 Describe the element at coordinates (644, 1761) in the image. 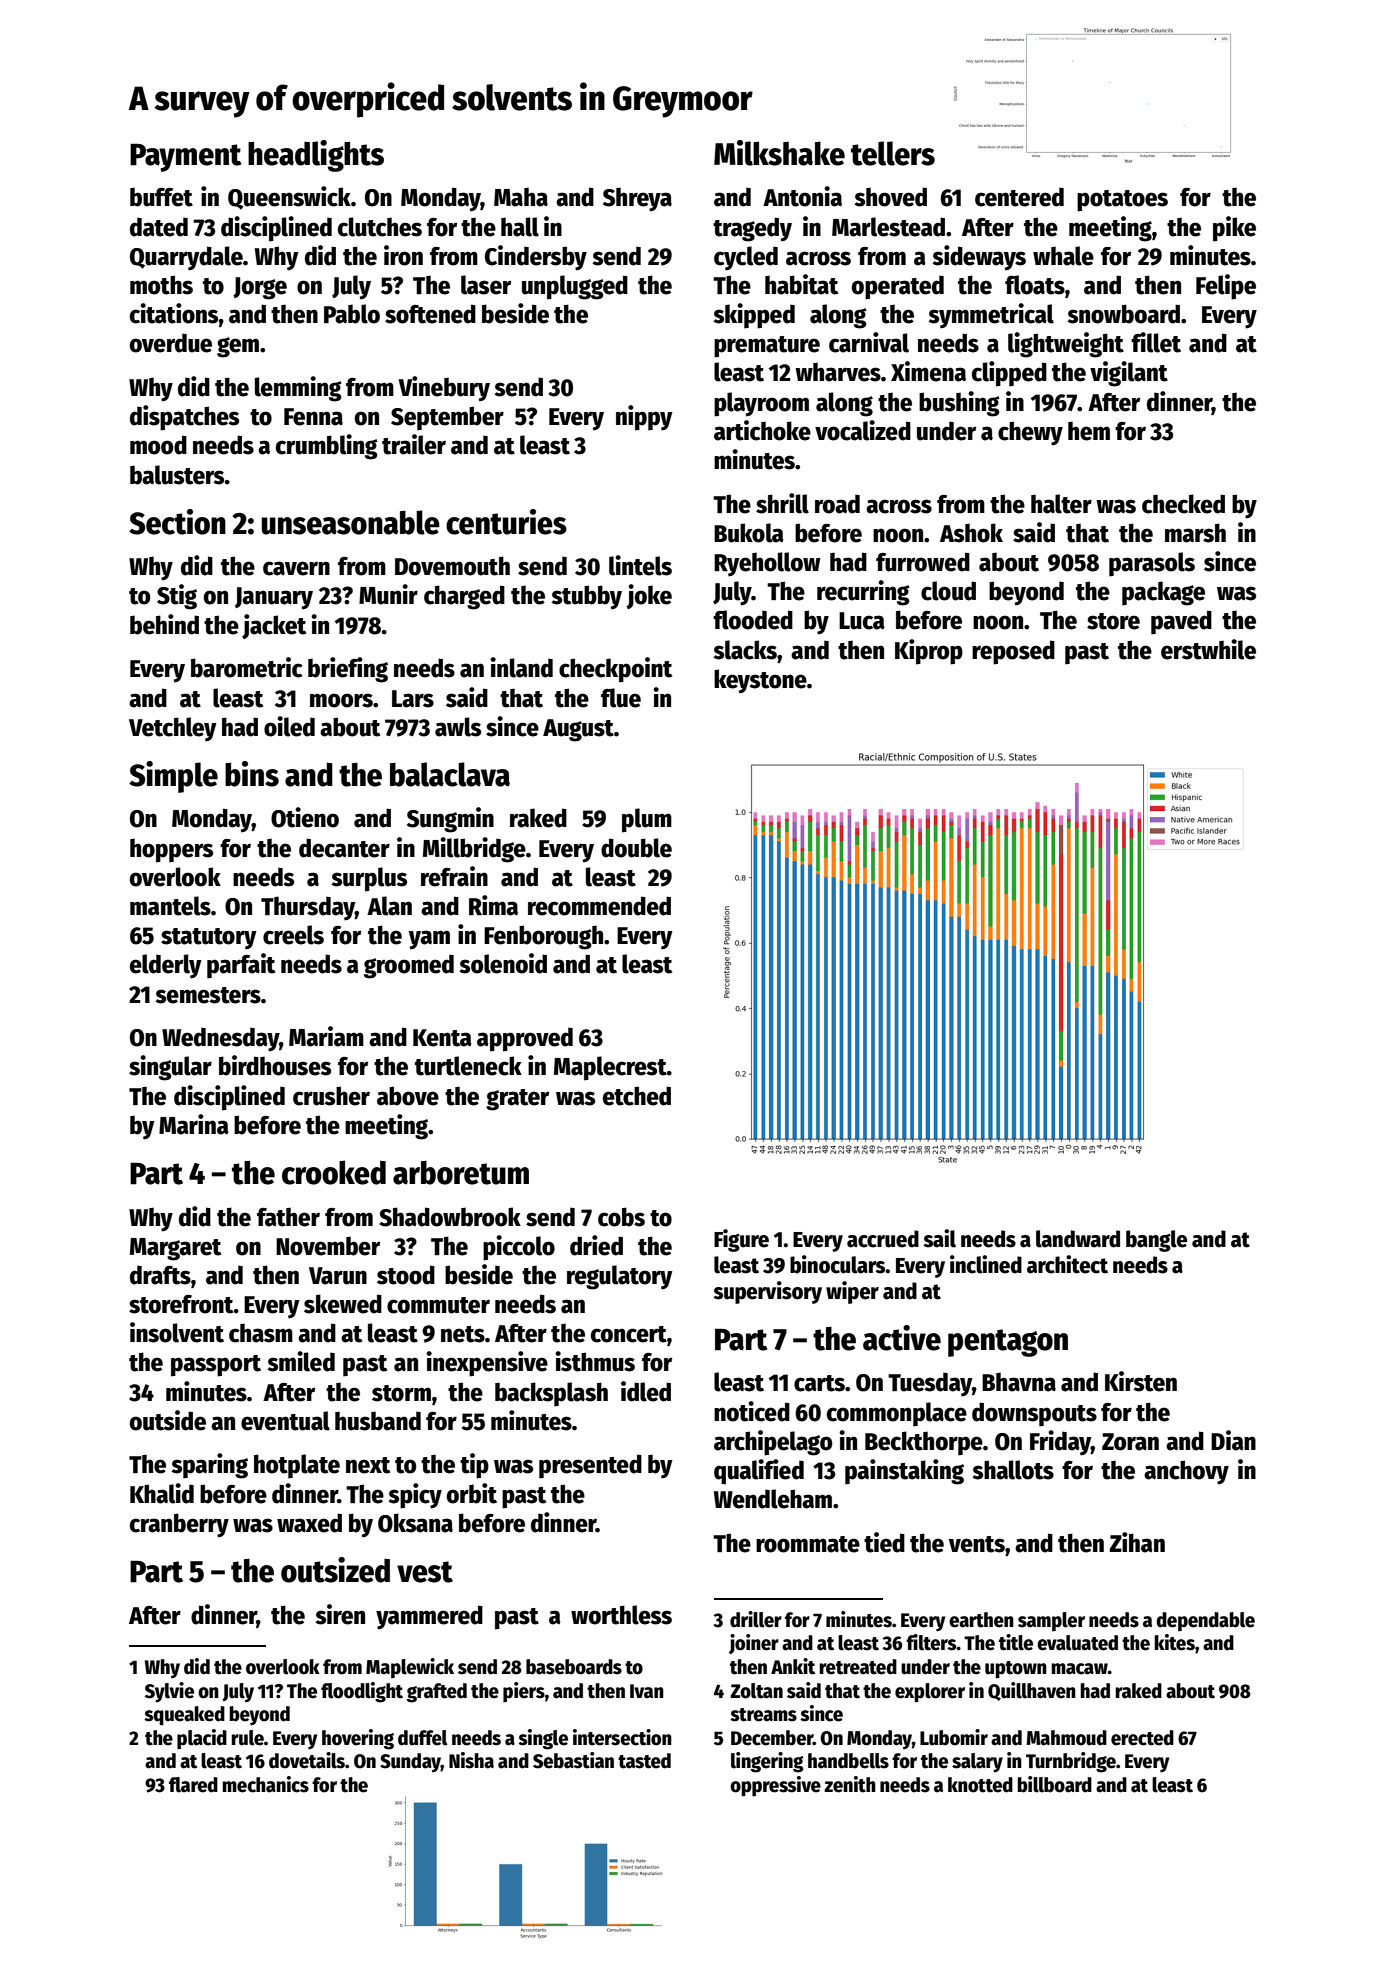

I see `tasted` at that location.
